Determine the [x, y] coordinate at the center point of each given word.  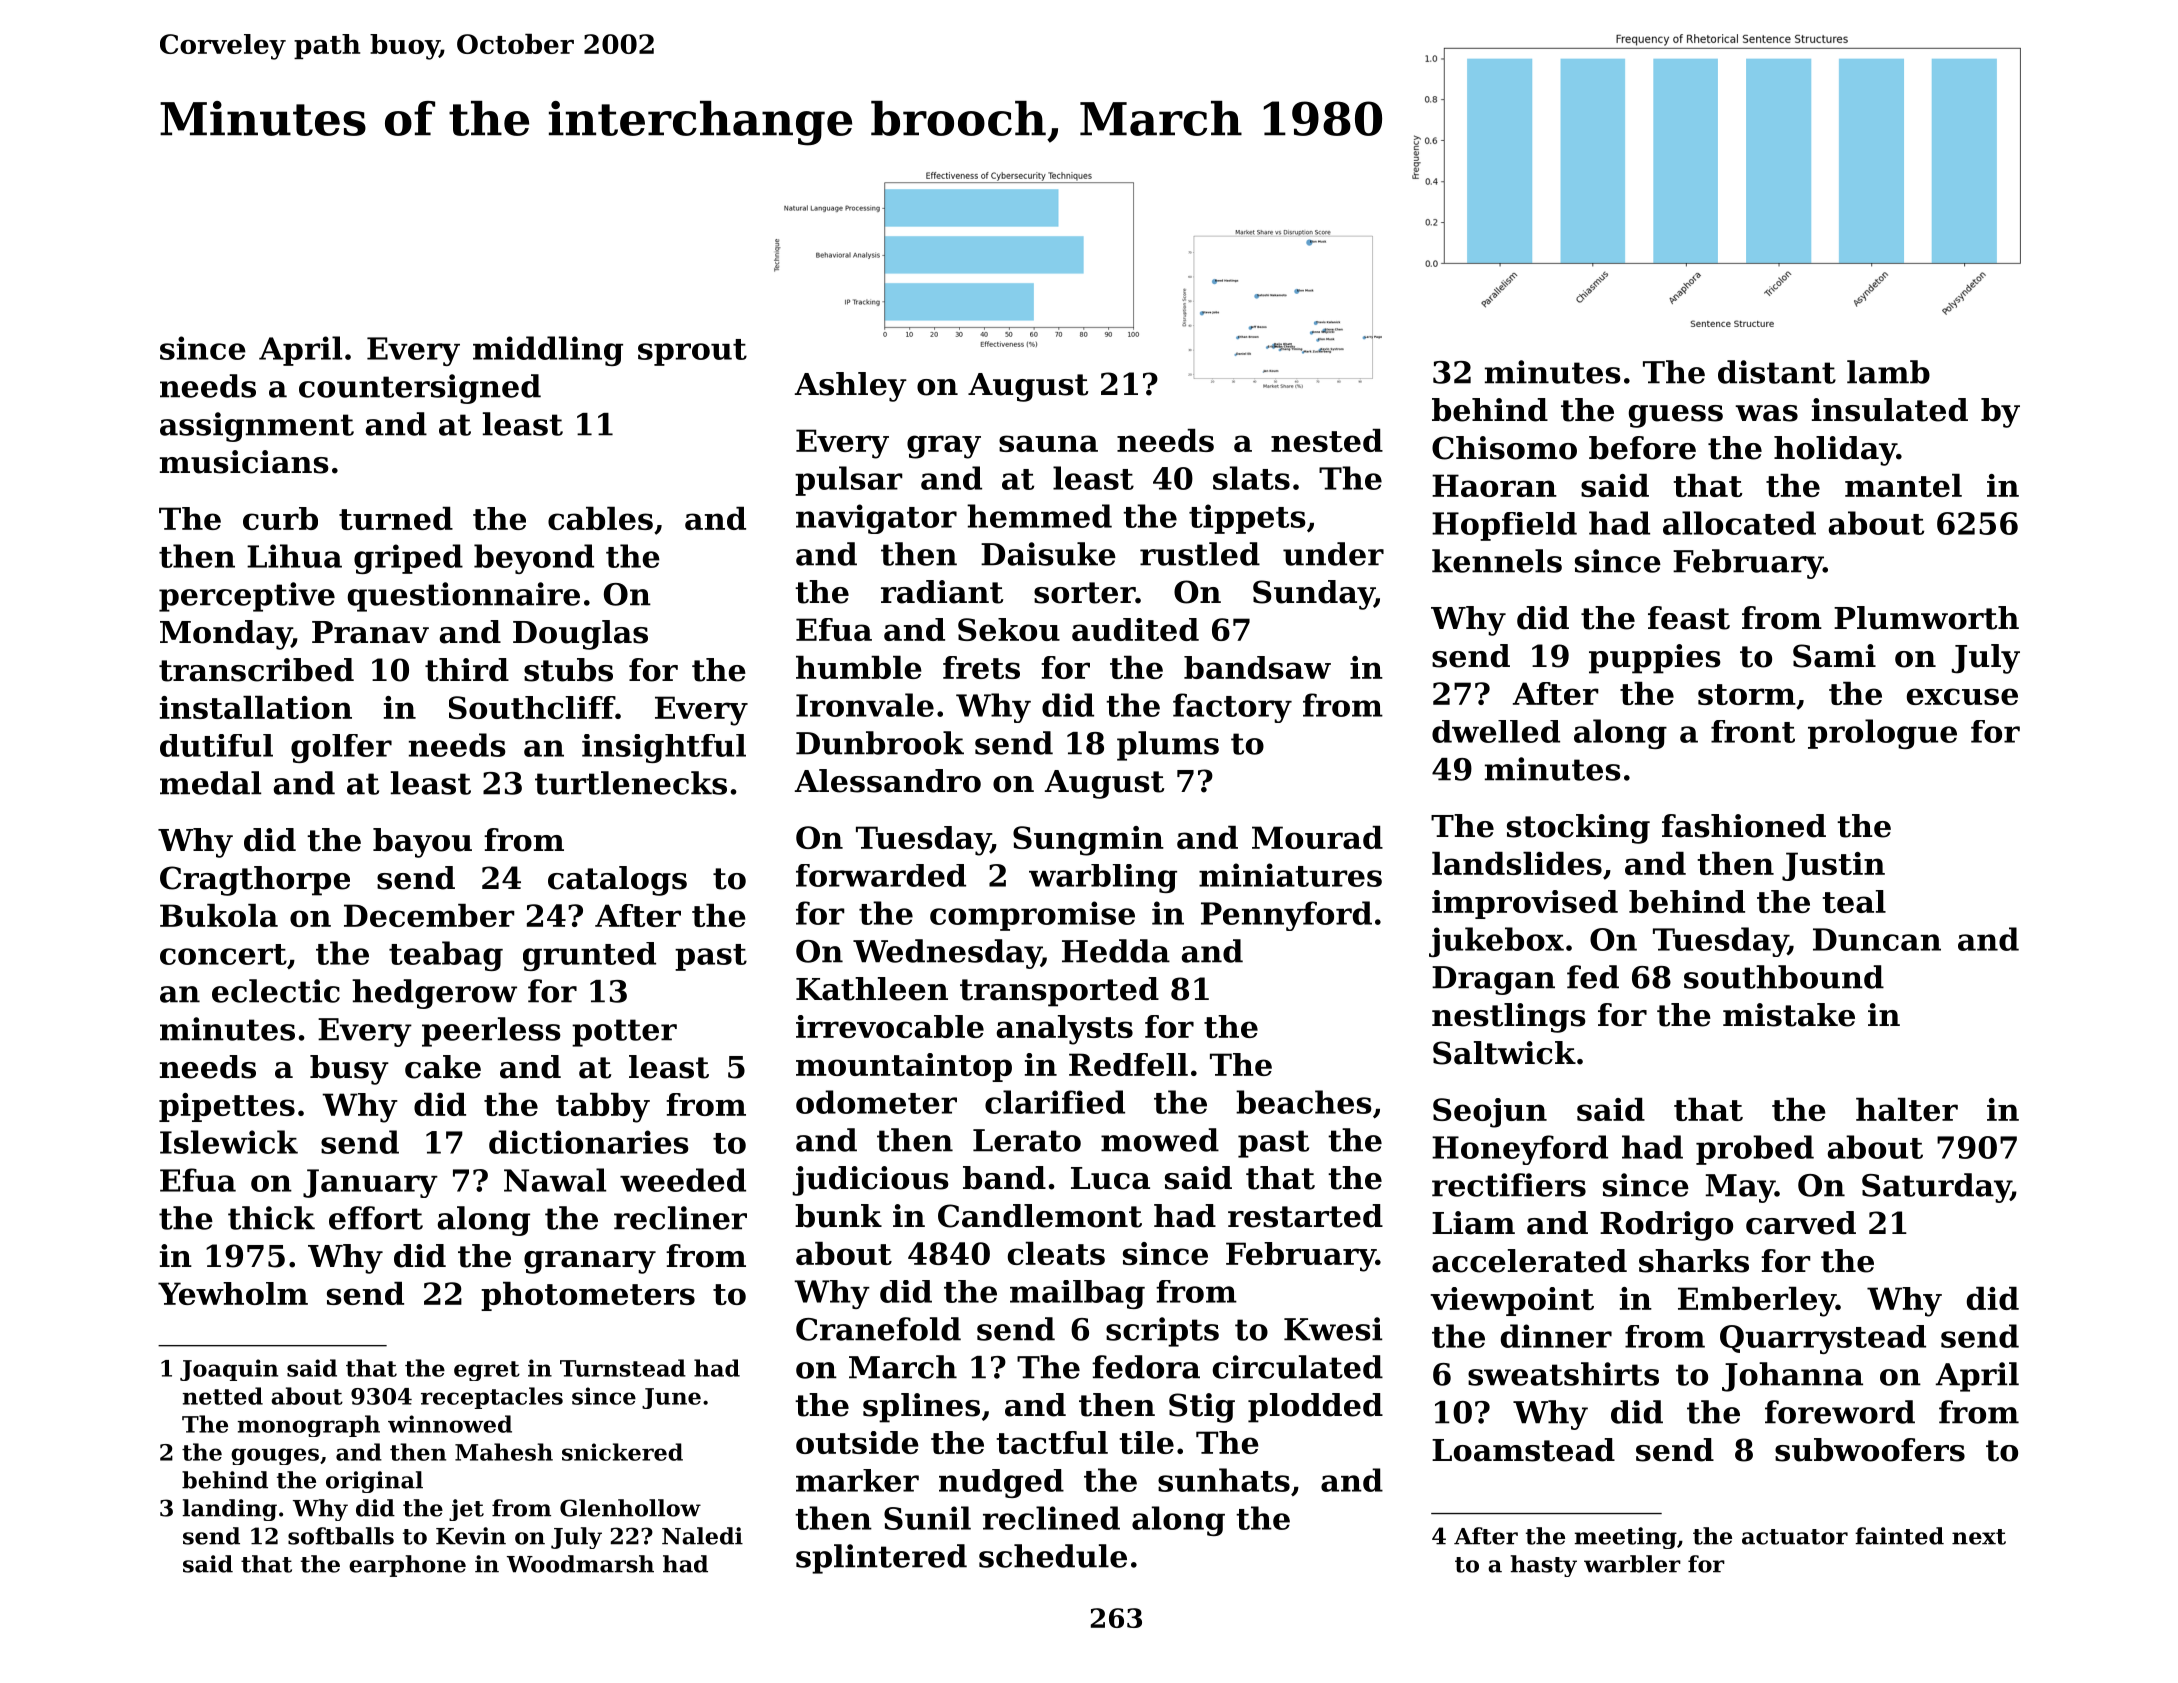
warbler [1632, 1564]
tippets [1247, 519]
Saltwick [1504, 1053]
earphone [407, 1566]
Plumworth [1926, 618]
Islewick [229, 1142]
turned [396, 518]
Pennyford [1286, 916]
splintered [881, 1559]
